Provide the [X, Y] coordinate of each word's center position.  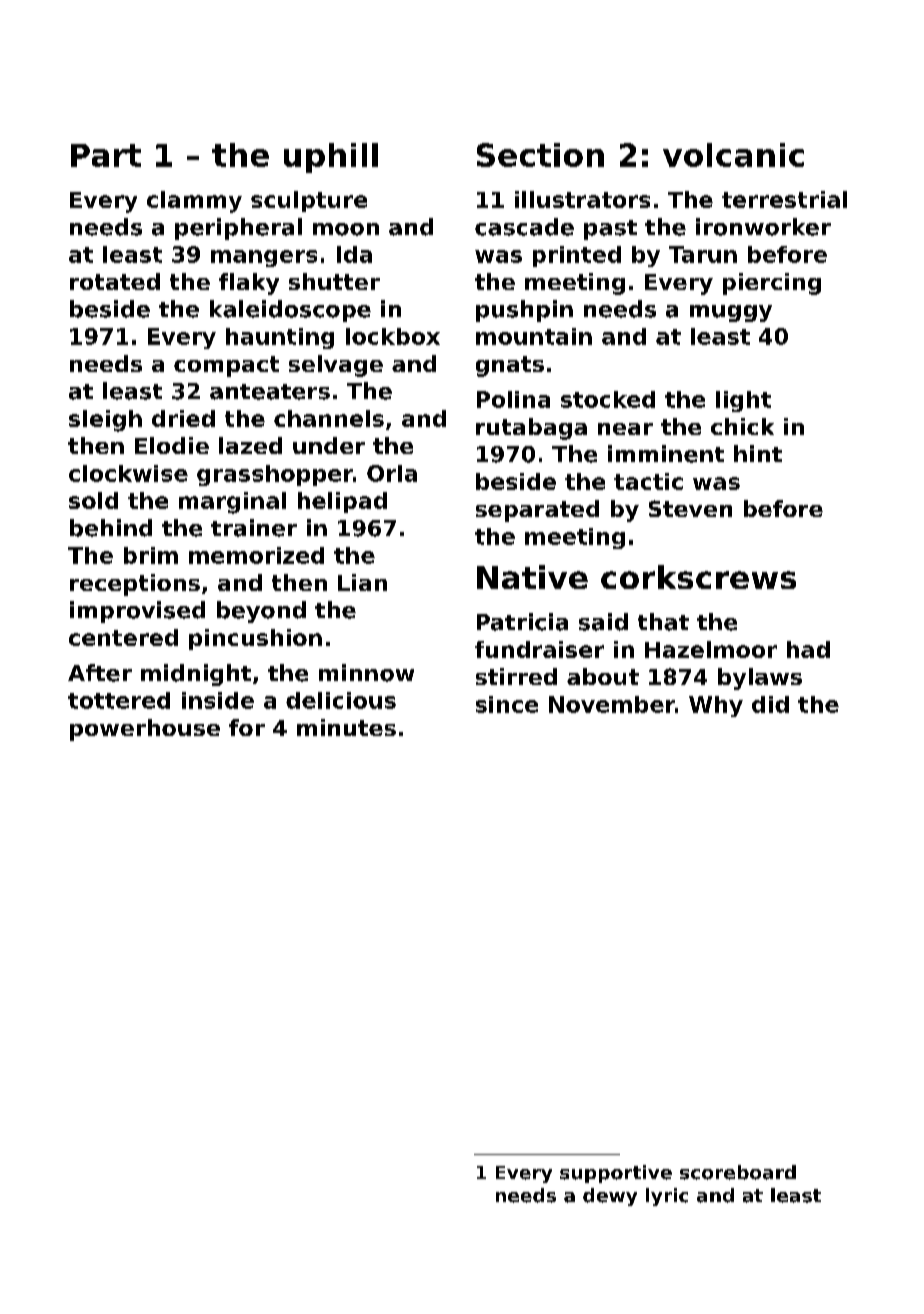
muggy [731, 313]
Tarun [703, 254]
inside [218, 700]
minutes [346, 727]
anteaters [270, 392]
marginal [232, 503]
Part [106, 155]
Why [716, 706]
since [507, 704]
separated [537, 511]
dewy [610, 1197]
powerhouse [145, 730]
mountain [534, 336]
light [743, 401]
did [770, 704]
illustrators [582, 199]
